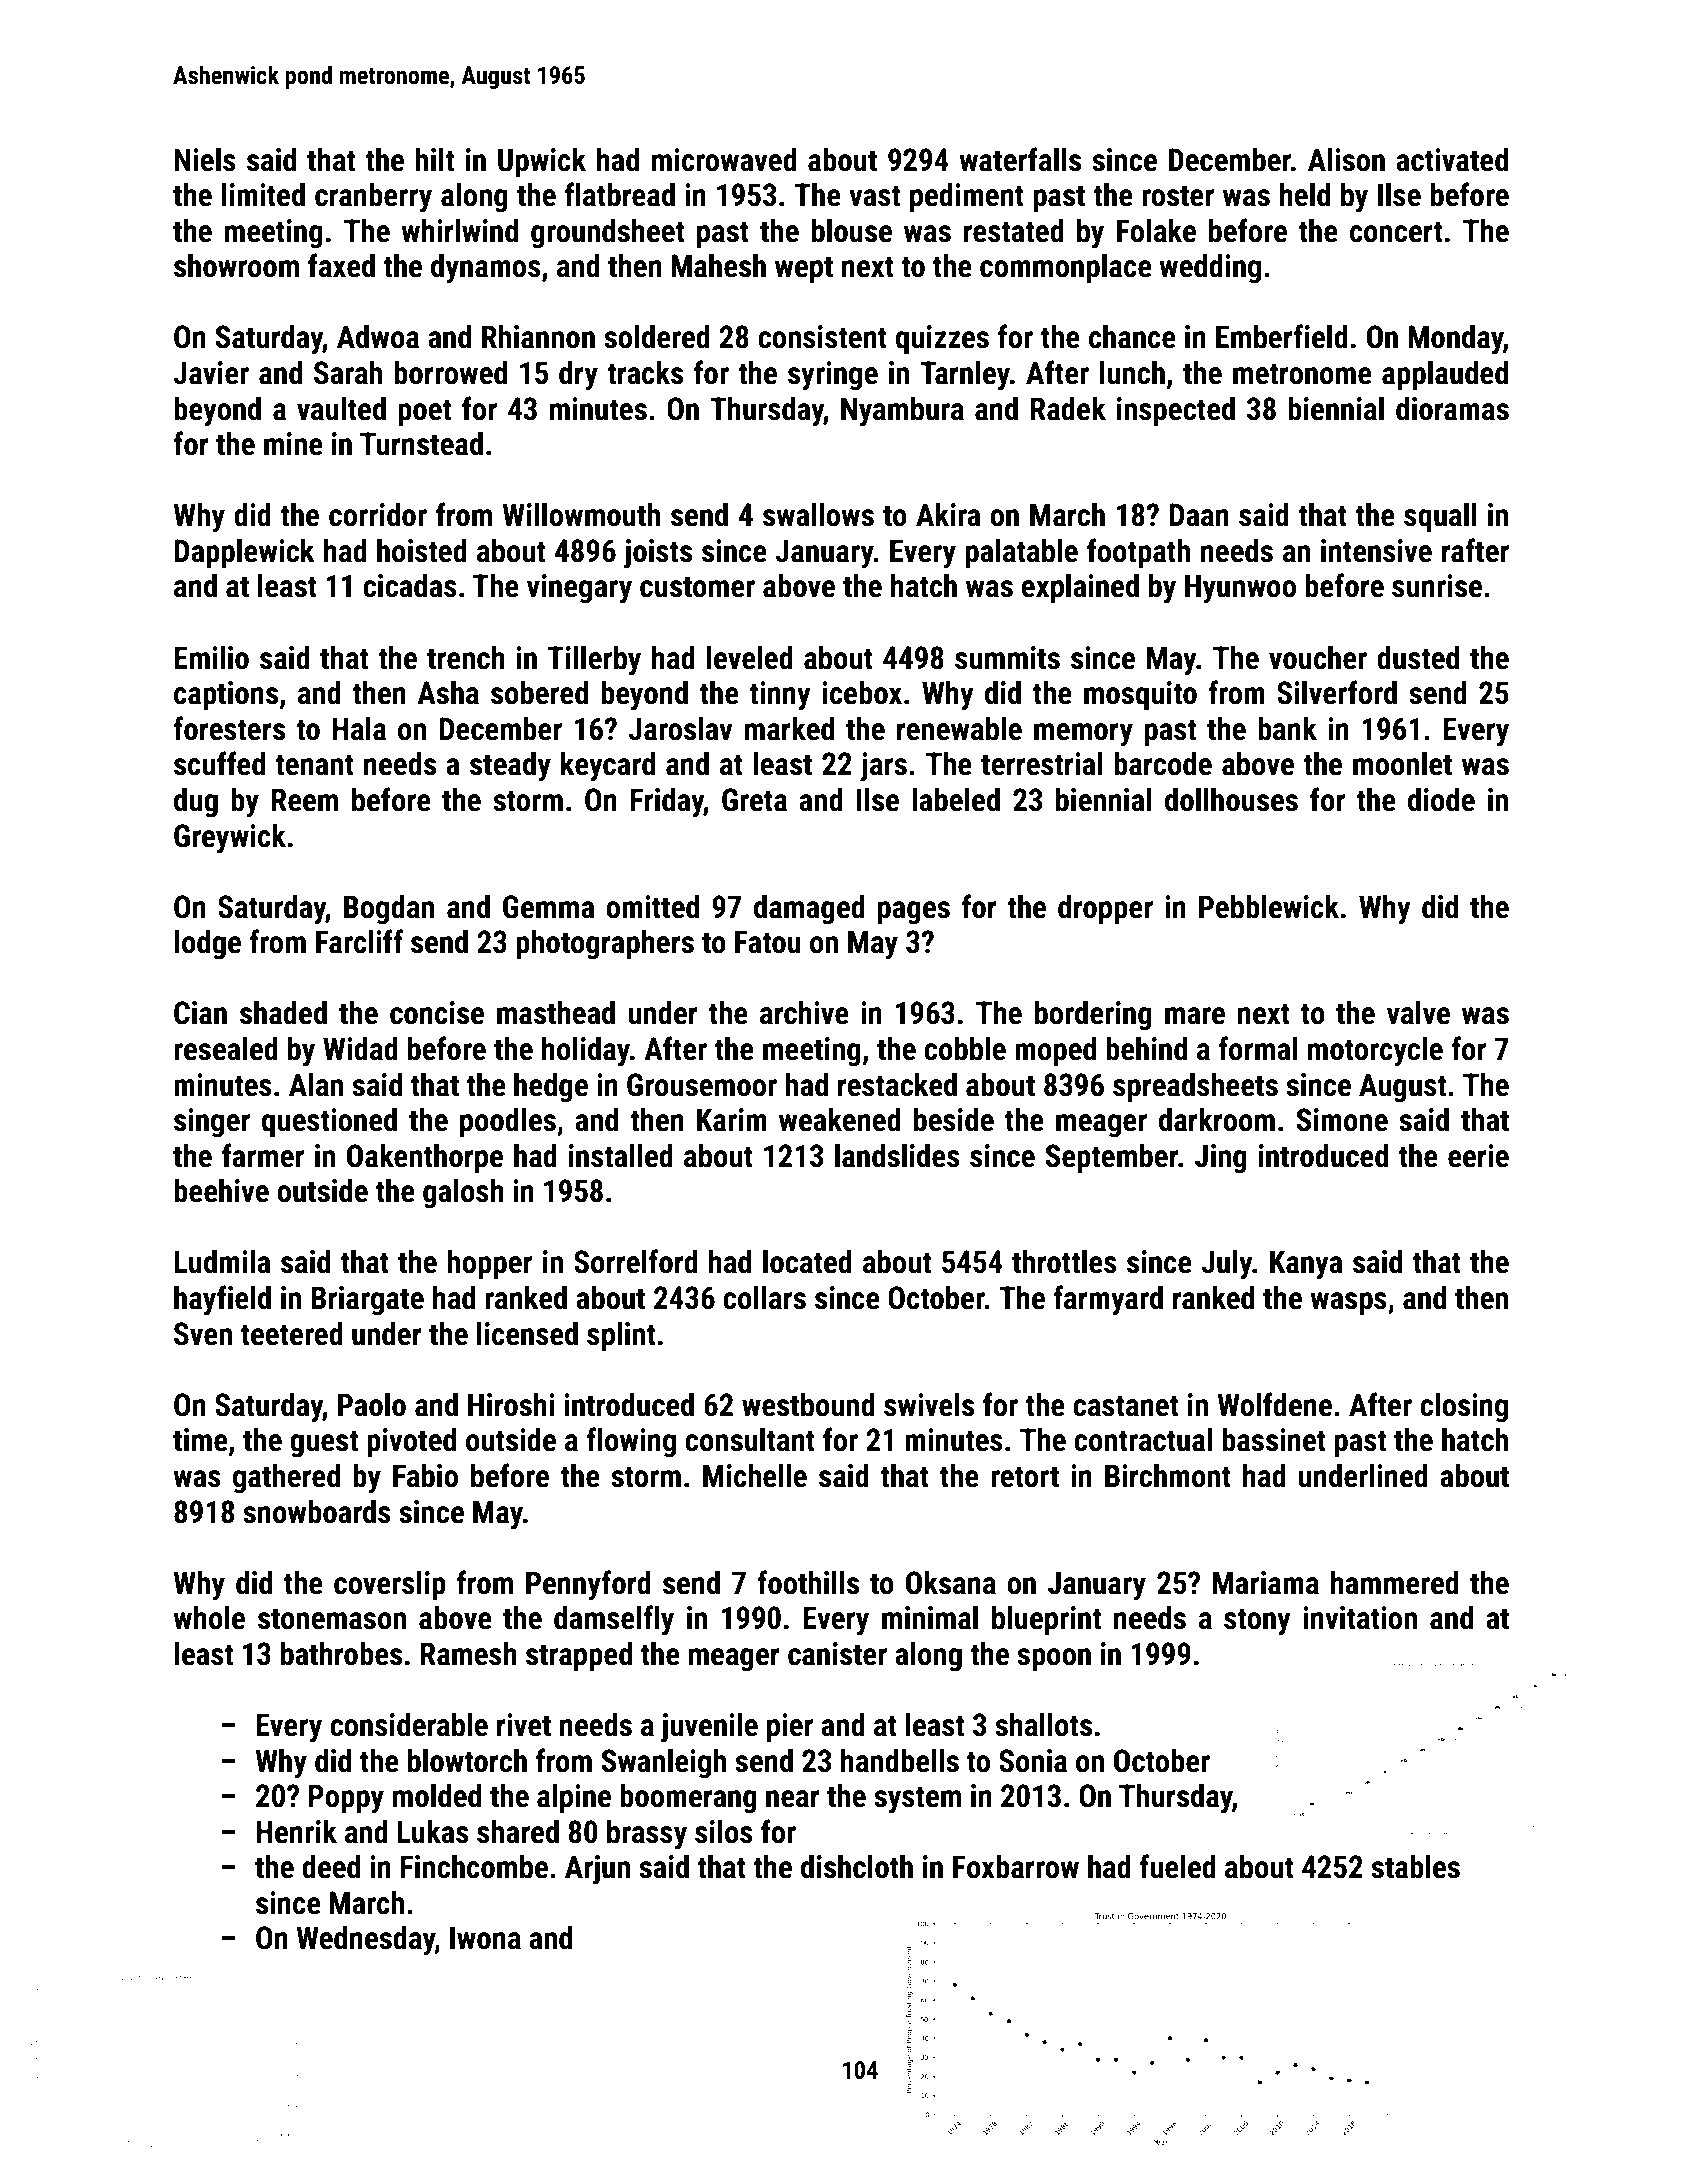  Describe the element at coordinates (929, 1405) in the document. I see `swivels` at that location.
